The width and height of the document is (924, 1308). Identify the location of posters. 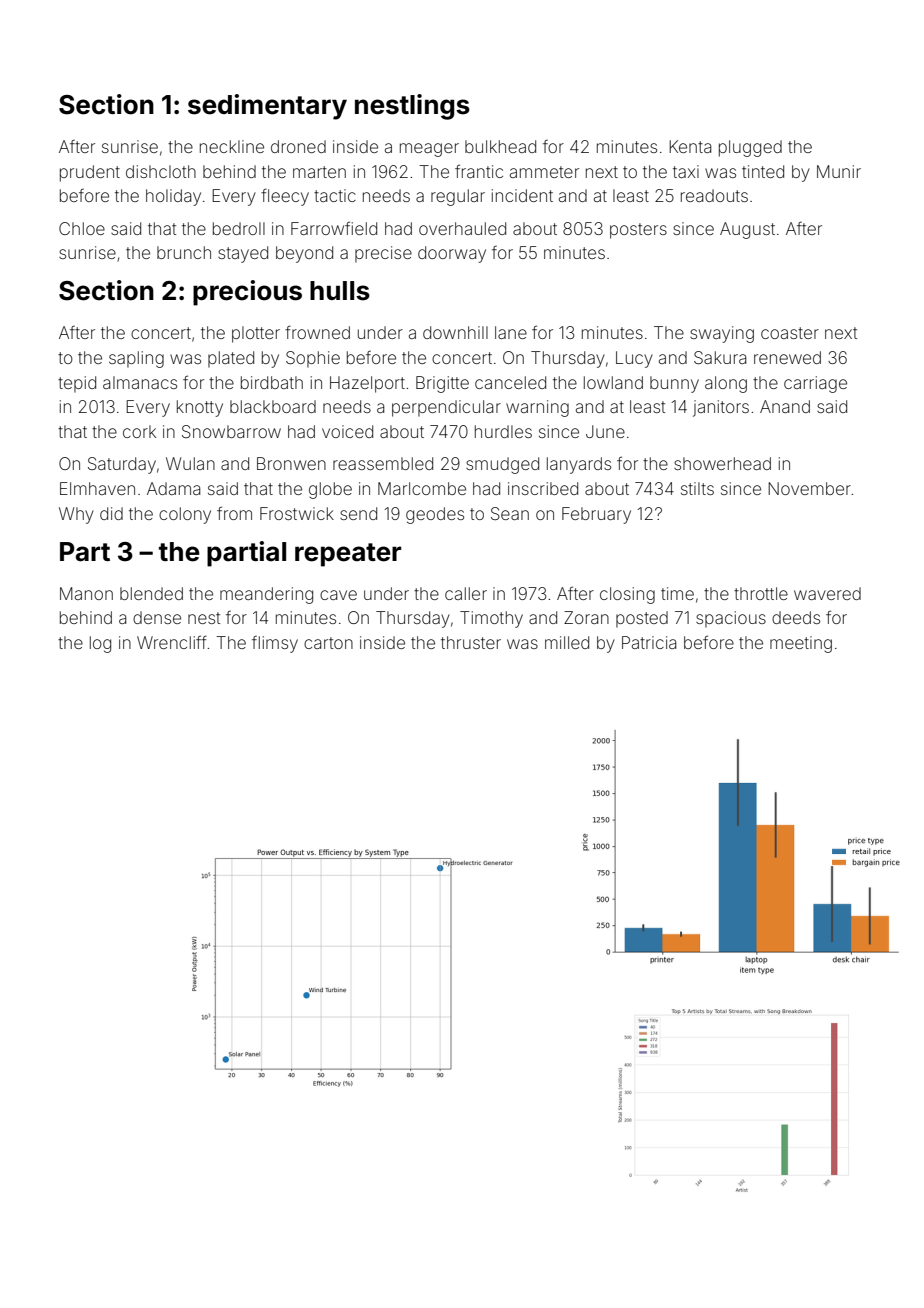
(638, 231).
